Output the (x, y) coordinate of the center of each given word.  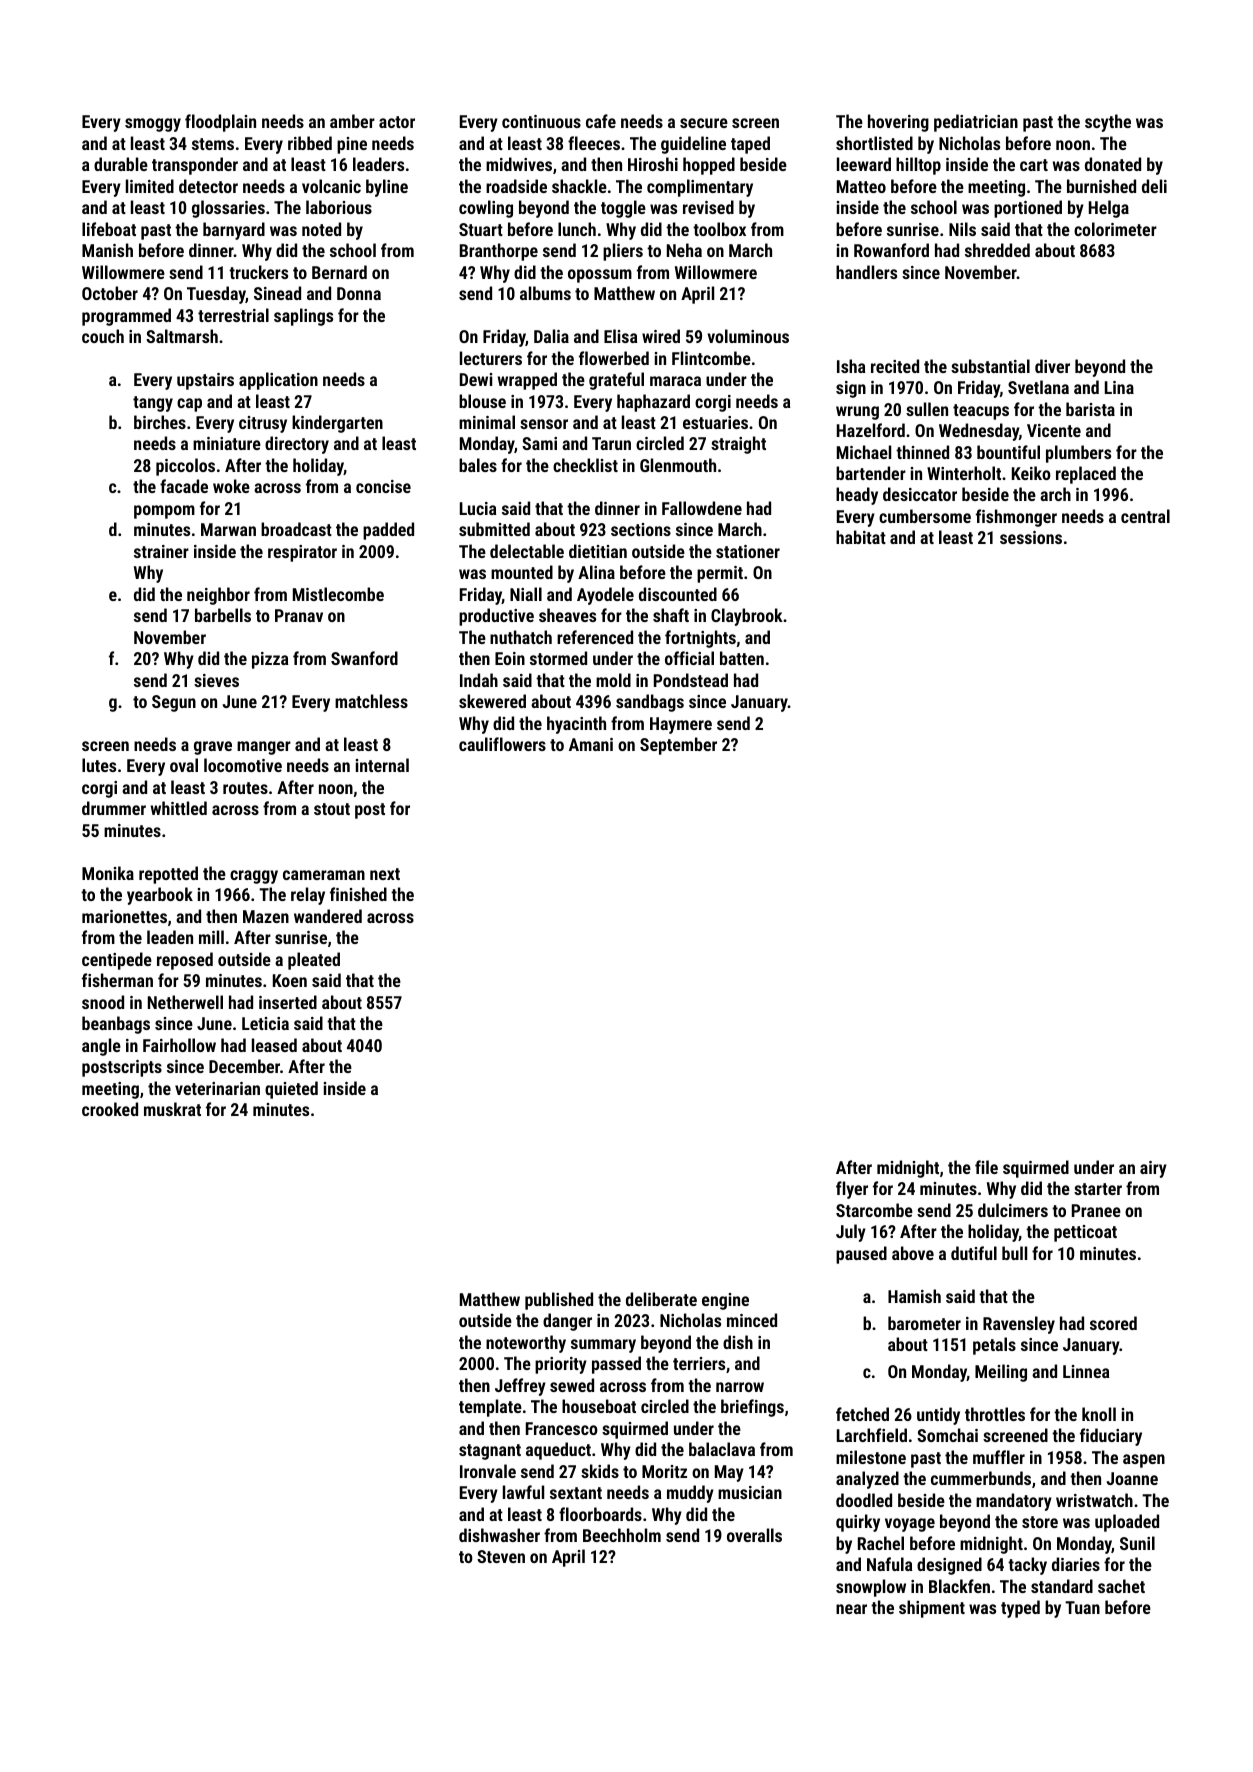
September (678, 746)
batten (742, 658)
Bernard (339, 272)
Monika (108, 873)
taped (750, 145)
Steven (501, 1556)
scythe (1108, 123)
